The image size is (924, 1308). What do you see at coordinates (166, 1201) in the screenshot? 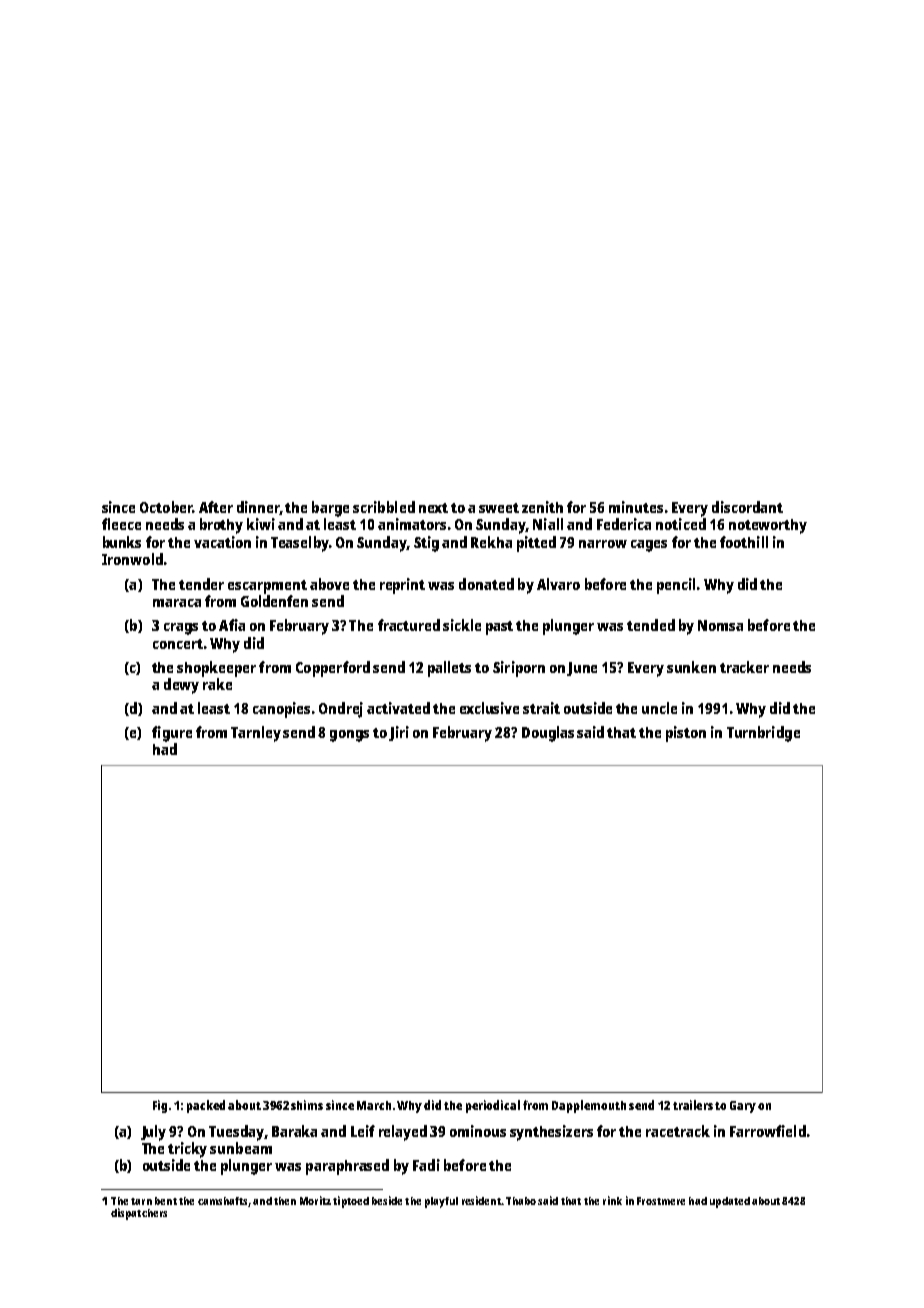
I see `bent` at bounding box center [166, 1201].
